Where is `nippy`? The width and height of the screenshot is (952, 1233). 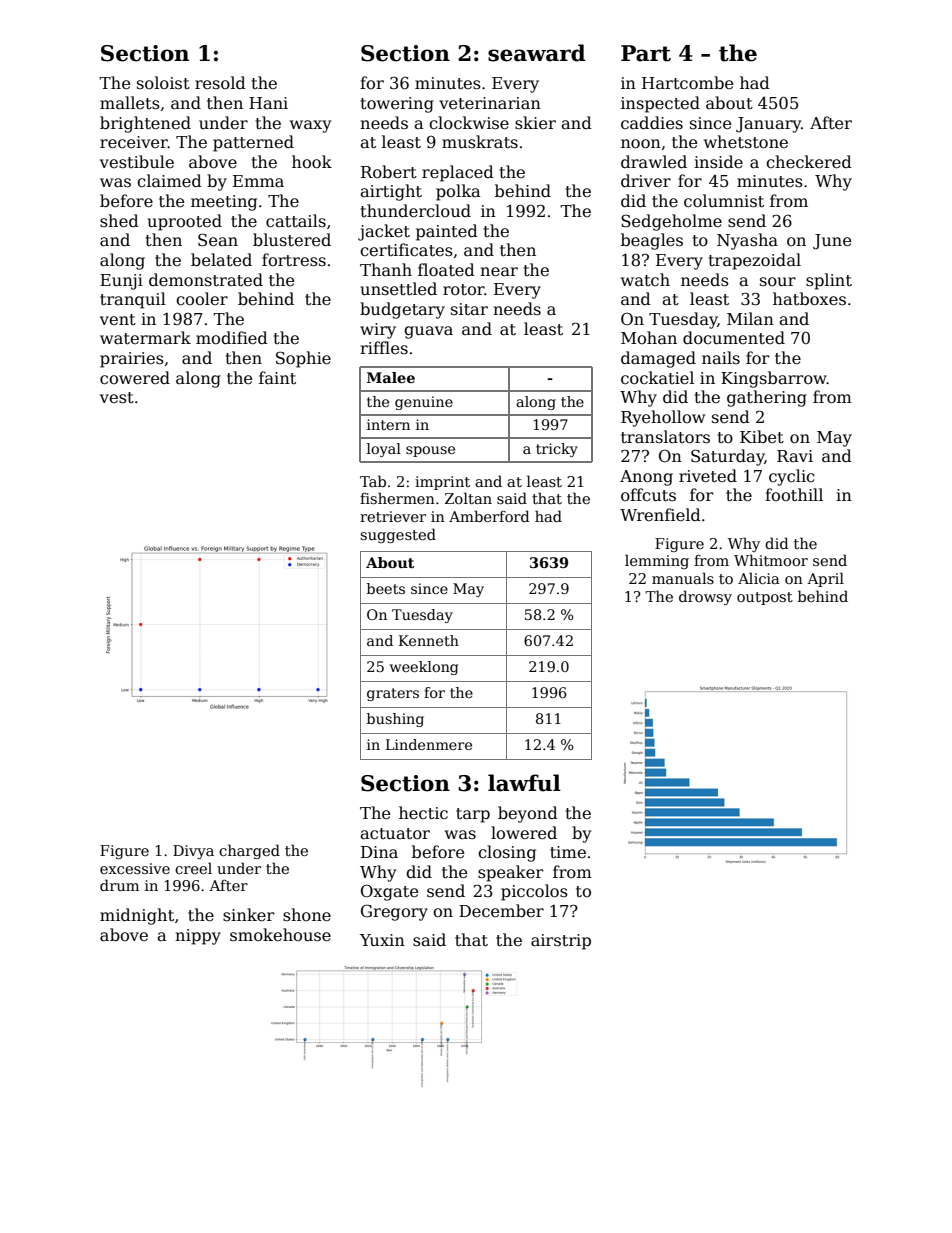
nippy is located at coordinates (198, 937).
